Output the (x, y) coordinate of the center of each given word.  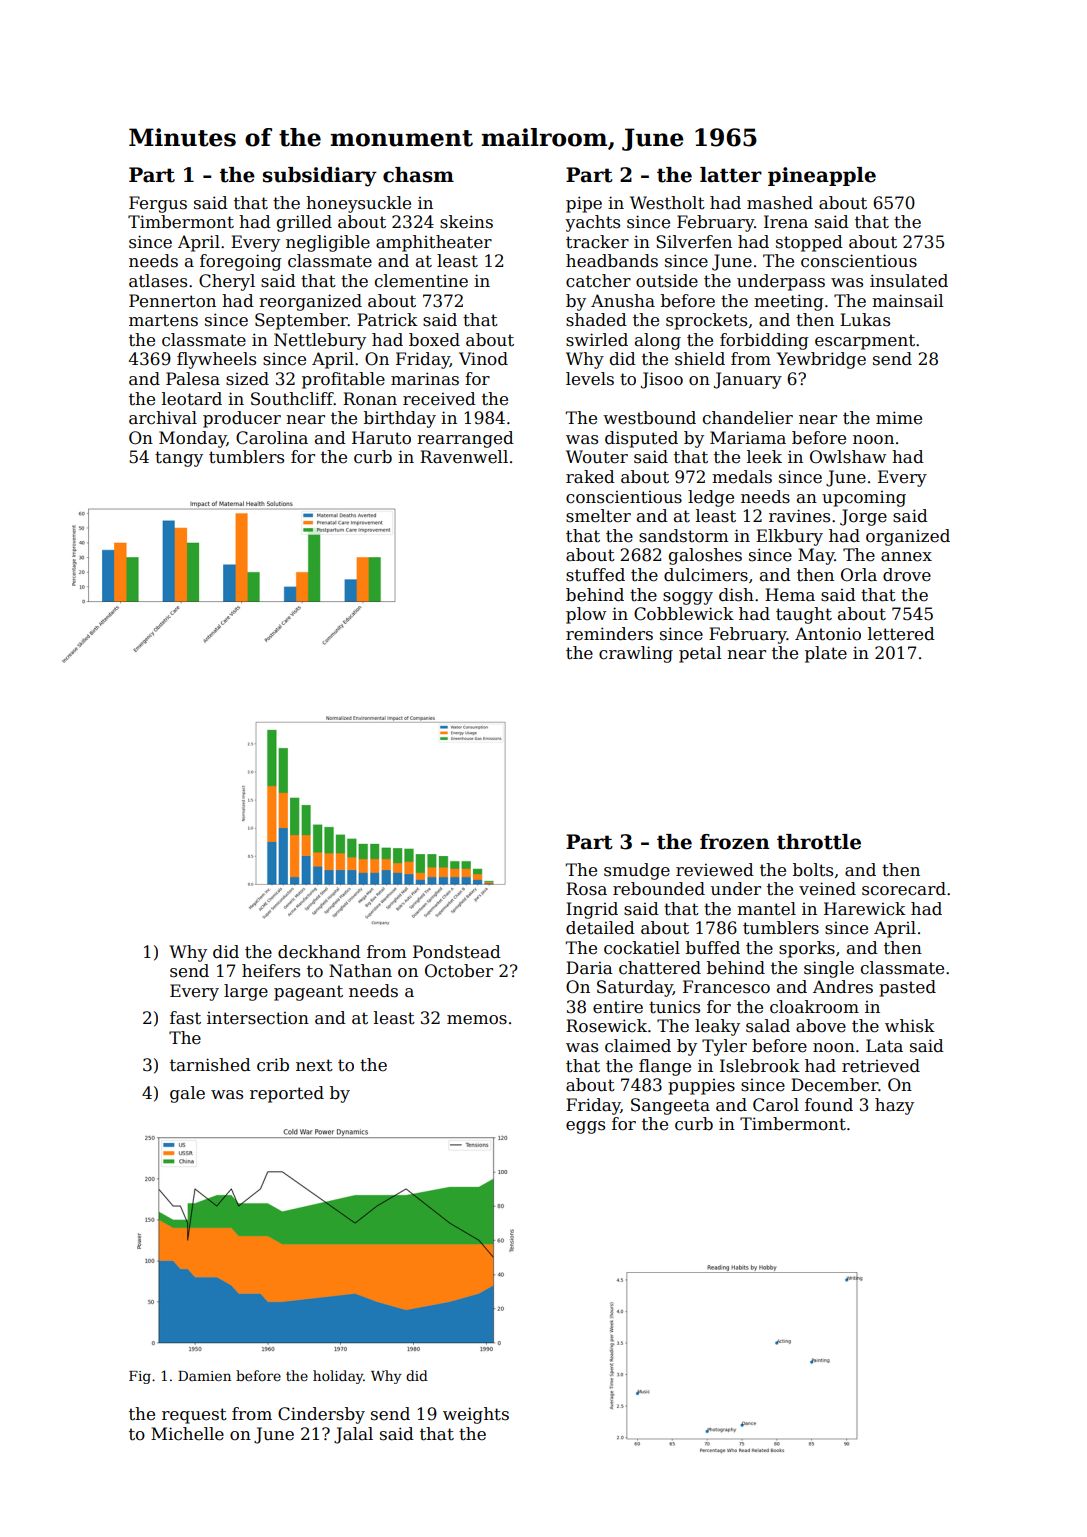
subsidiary (320, 177)
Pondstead (457, 952)
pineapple (822, 176)
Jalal (353, 1435)
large (246, 992)
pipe (584, 204)
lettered (901, 634)
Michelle (187, 1434)
